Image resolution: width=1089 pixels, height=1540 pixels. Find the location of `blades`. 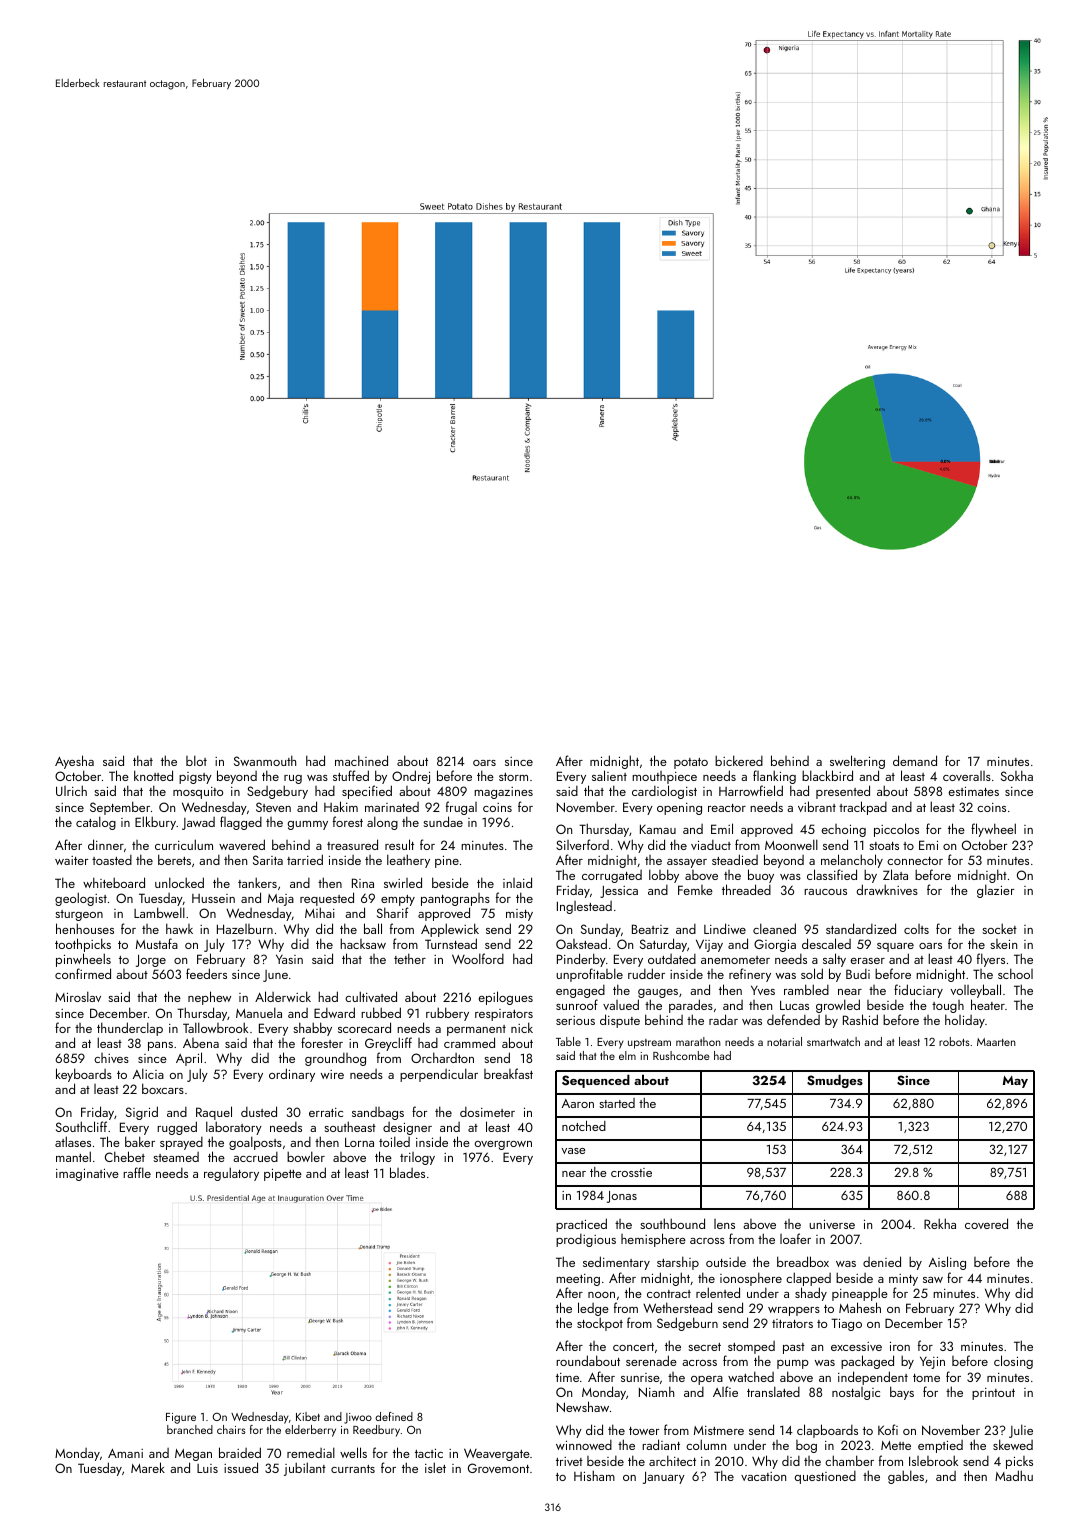

blades is located at coordinates (407, 1172).
